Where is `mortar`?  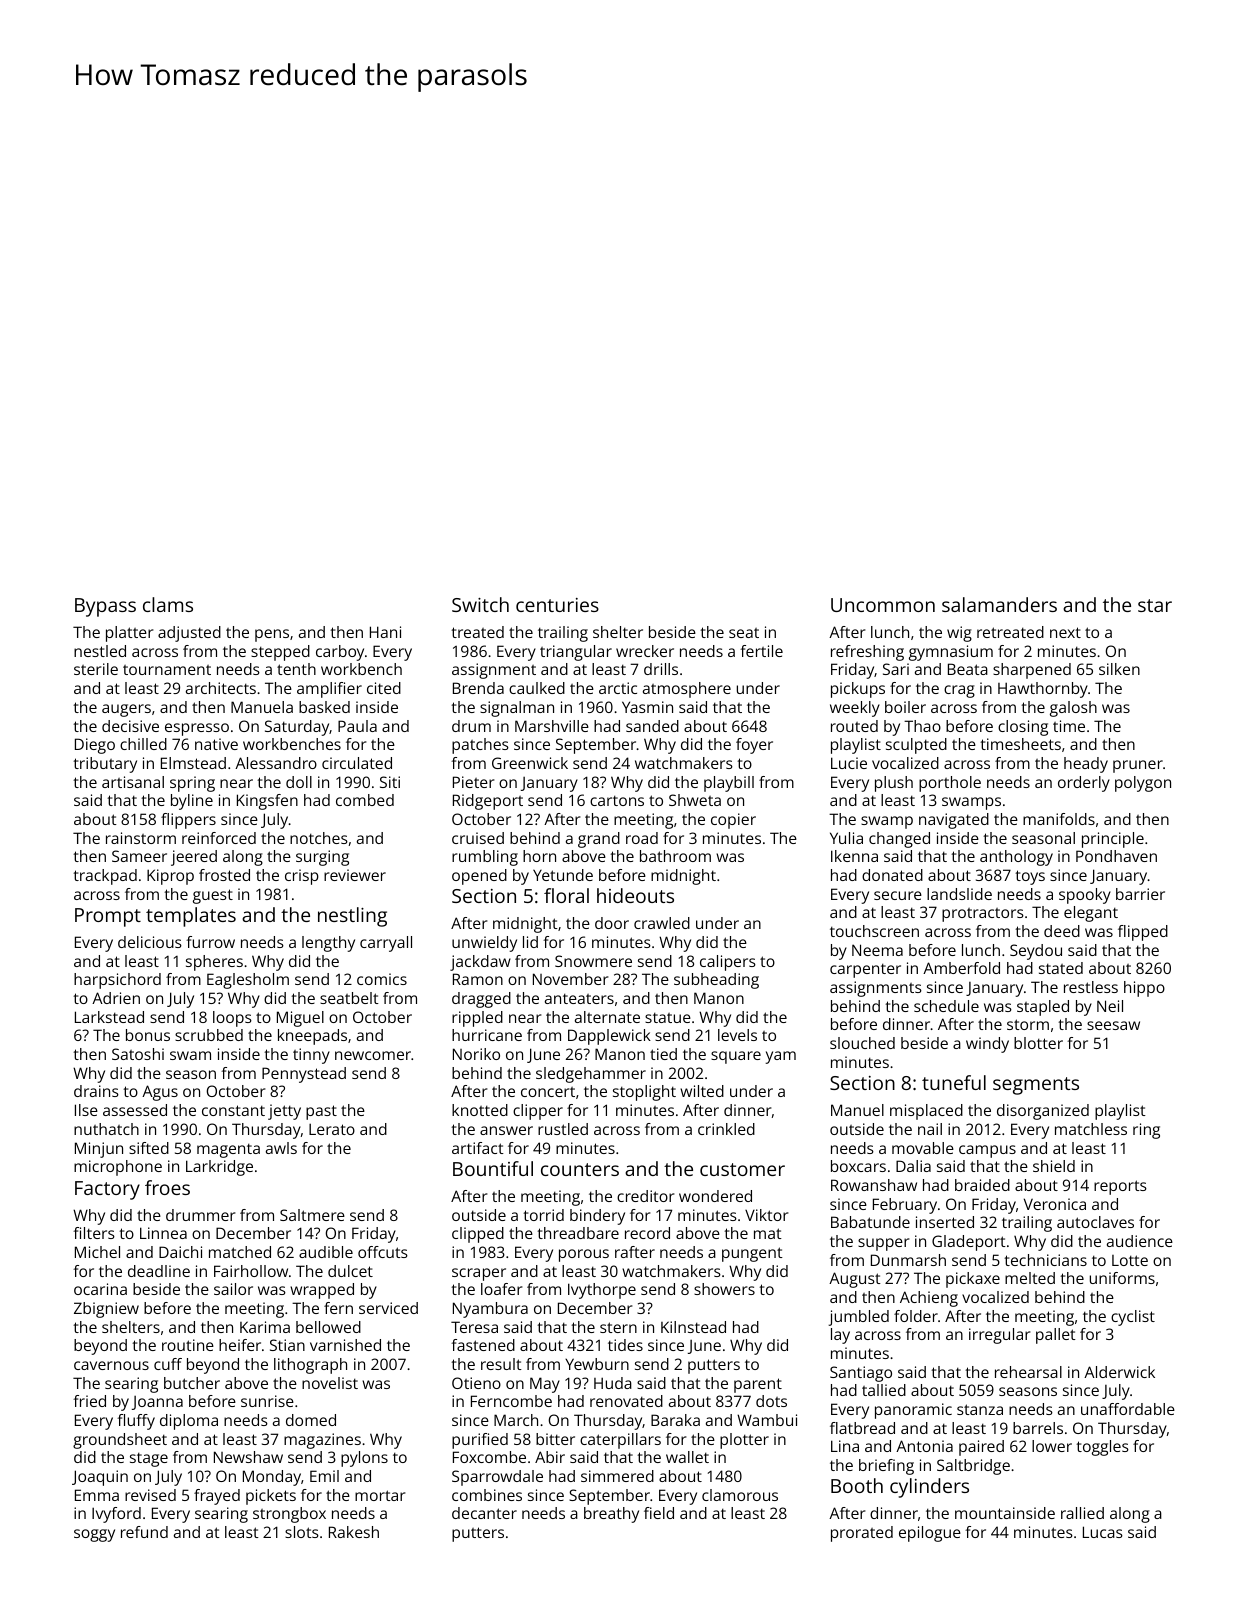
mortar is located at coordinates (380, 1495).
